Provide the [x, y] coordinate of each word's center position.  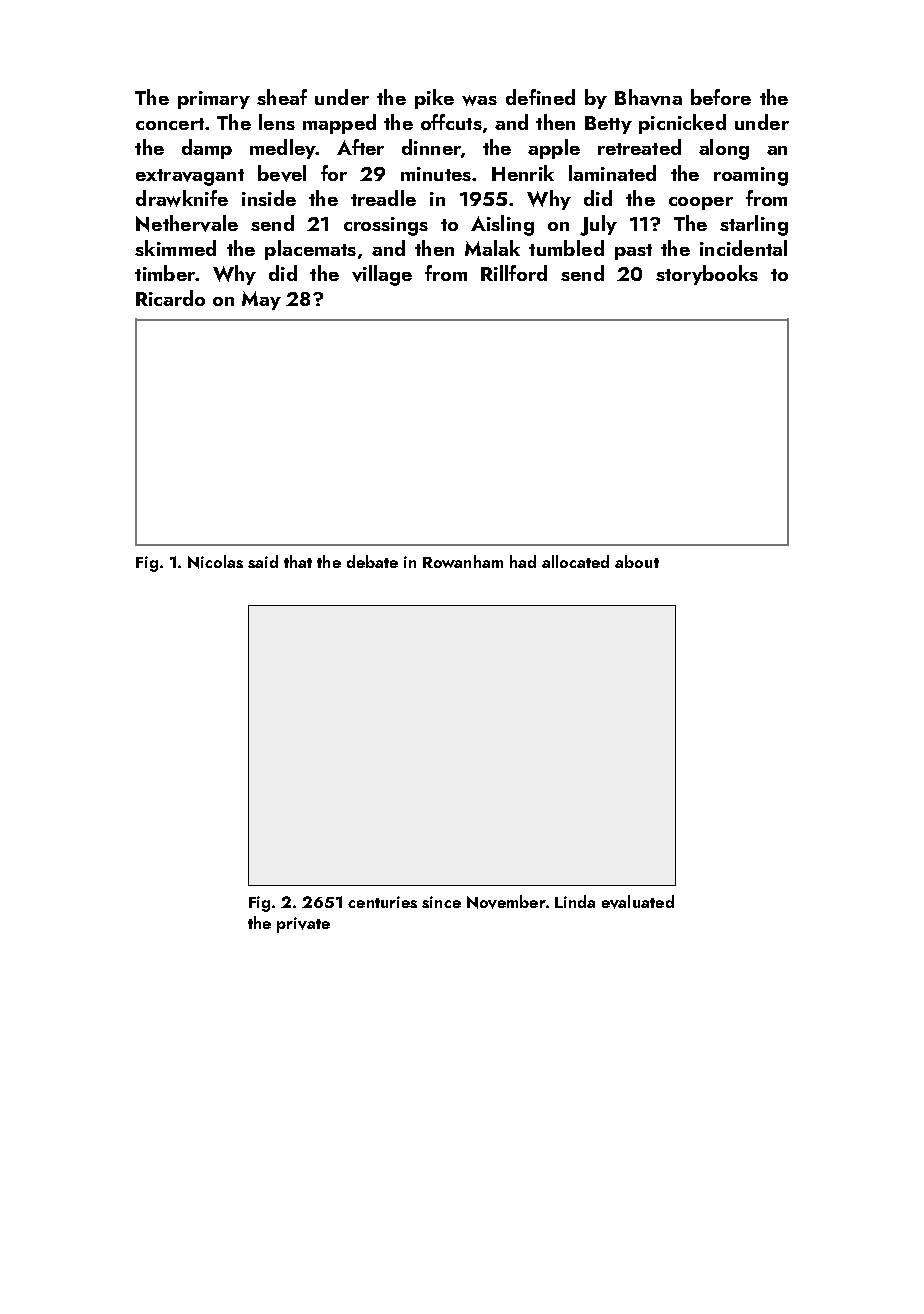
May [261, 300]
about [637, 561]
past [633, 252]
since [441, 902]
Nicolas [215, 562]
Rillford [514, 273]
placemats [310, 250]
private [303, 925]
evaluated [638, 902]
